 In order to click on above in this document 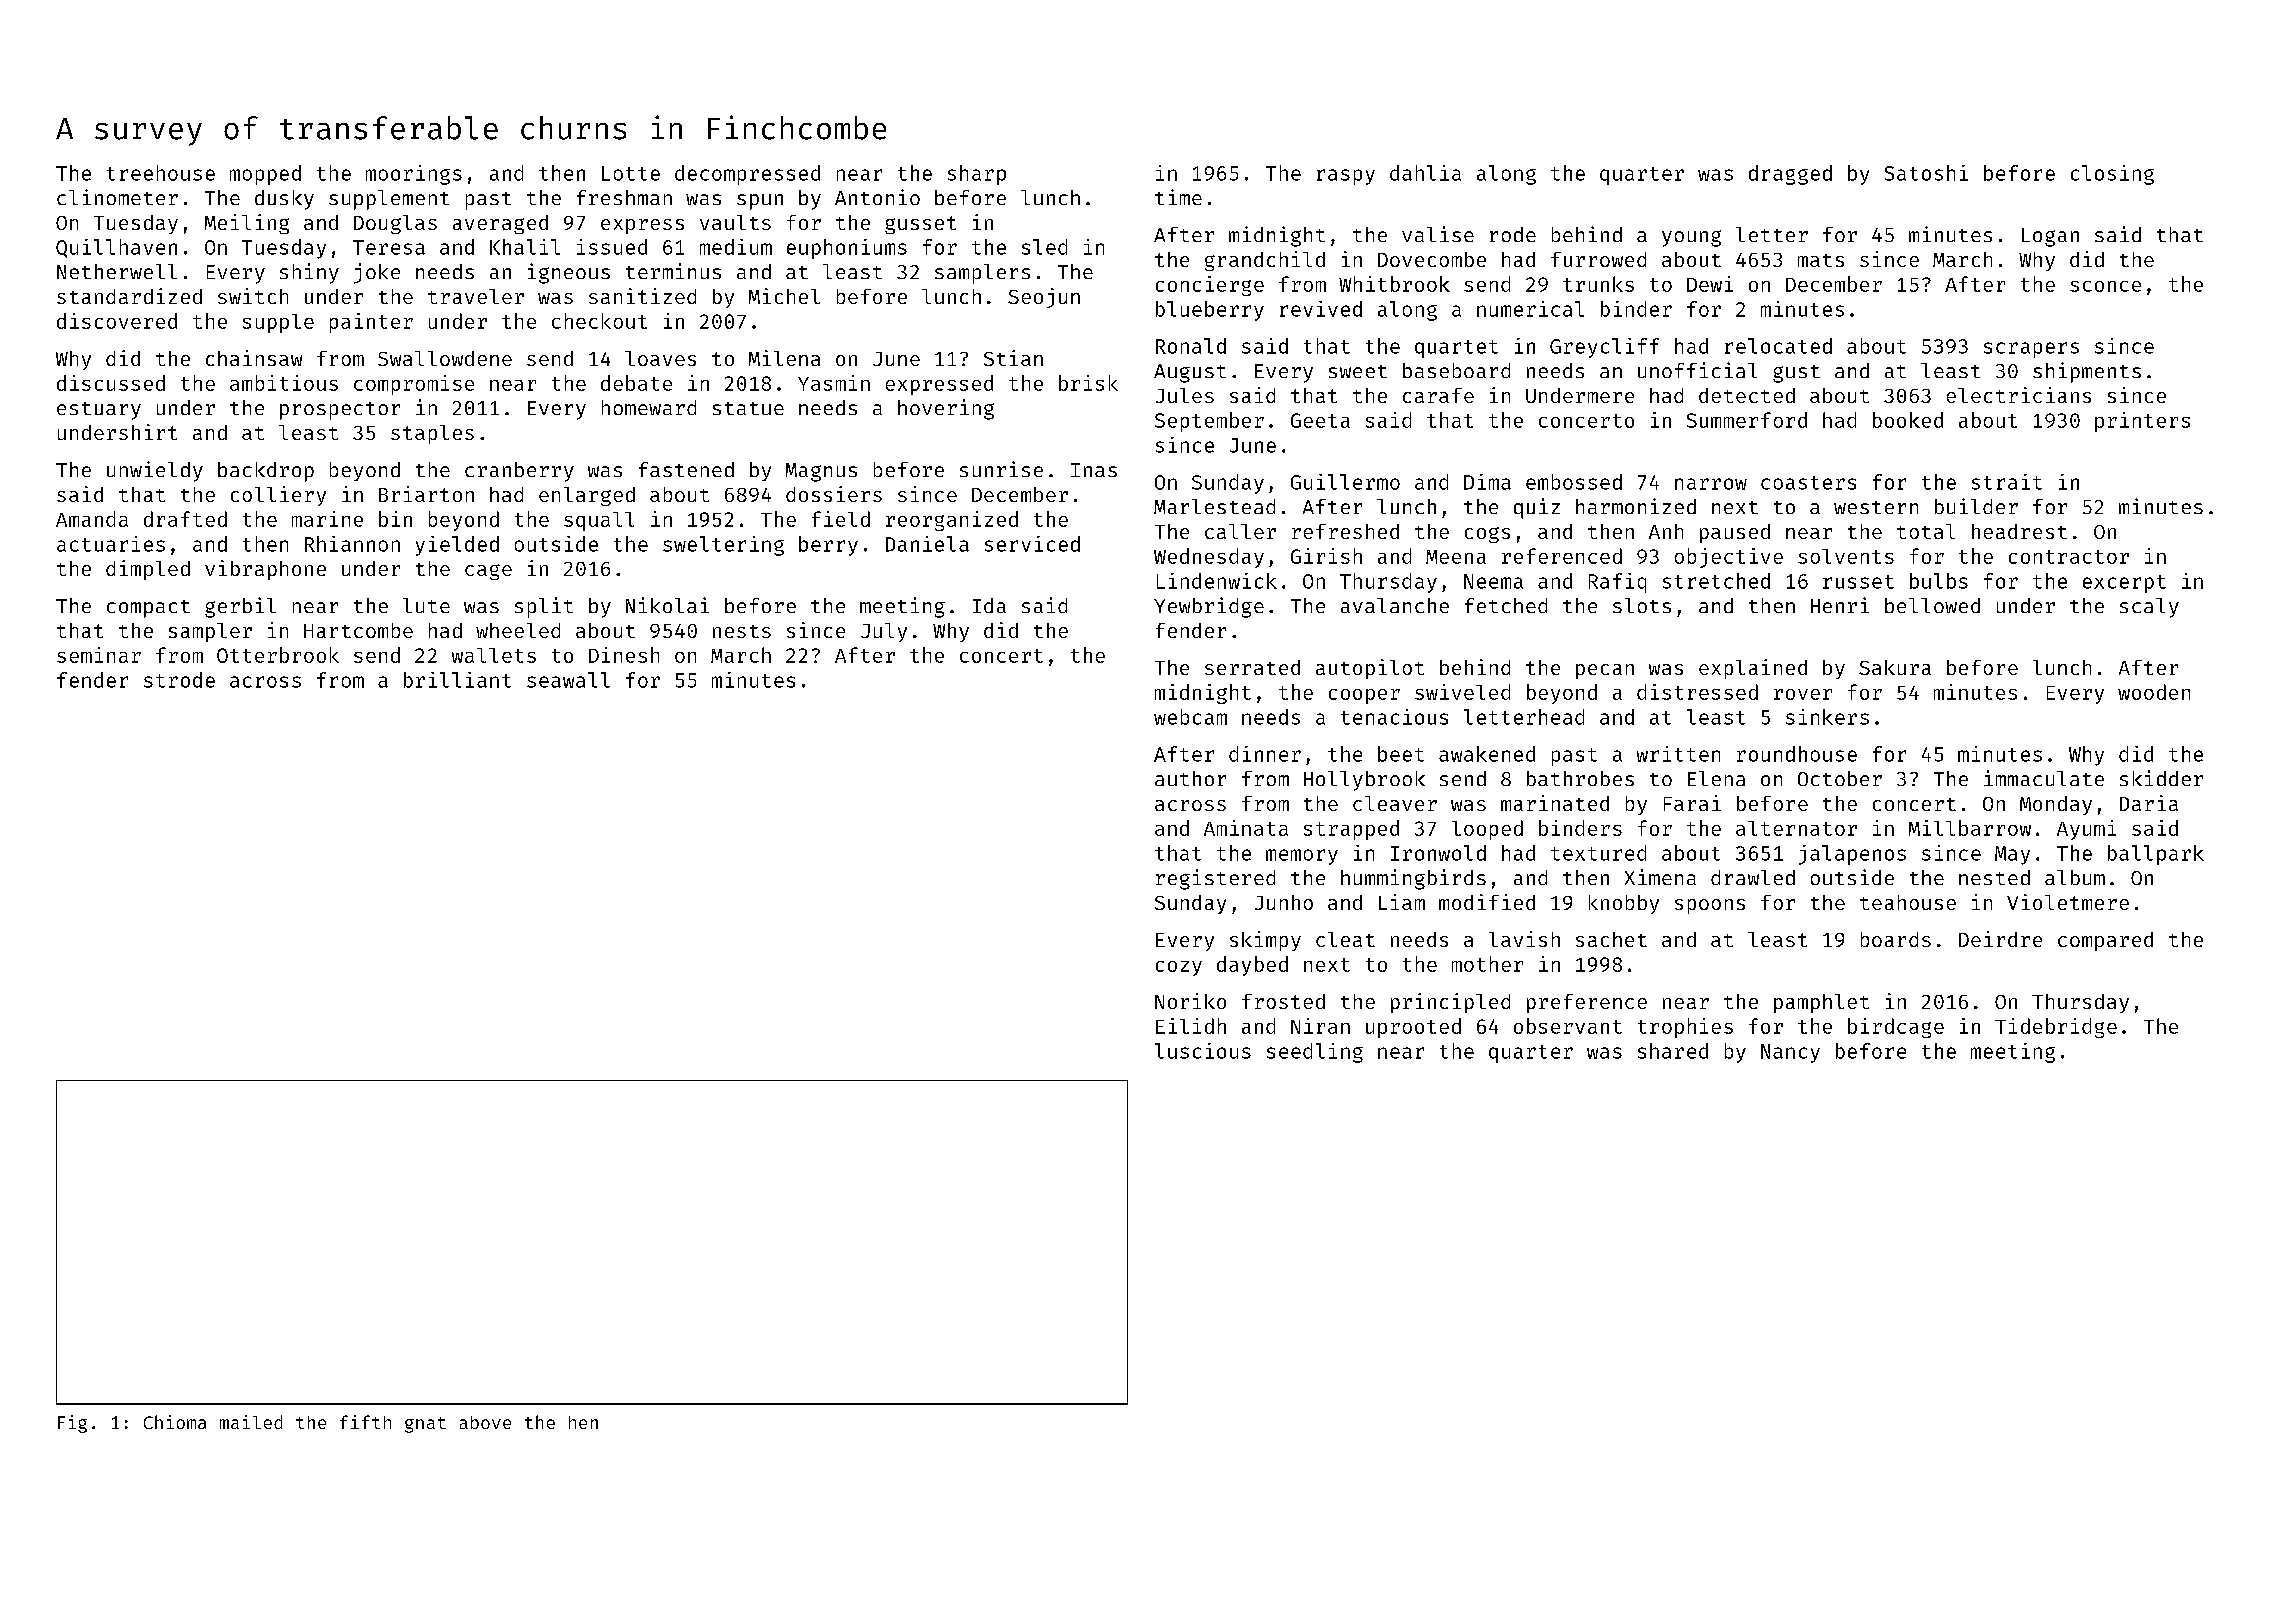, I will do `click(485, 1422)`.
